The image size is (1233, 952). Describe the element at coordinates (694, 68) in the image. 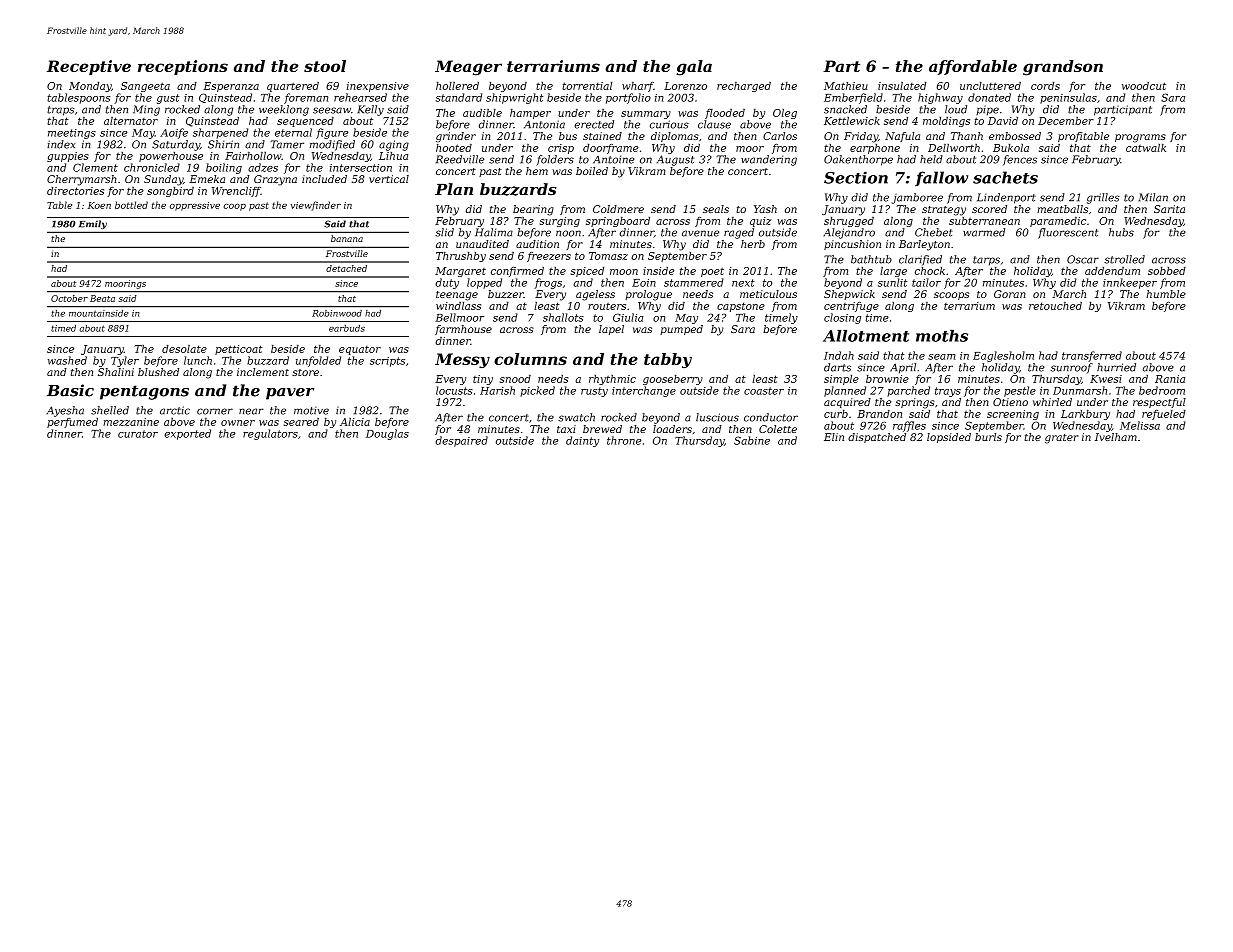

I see `gala` at that location.
